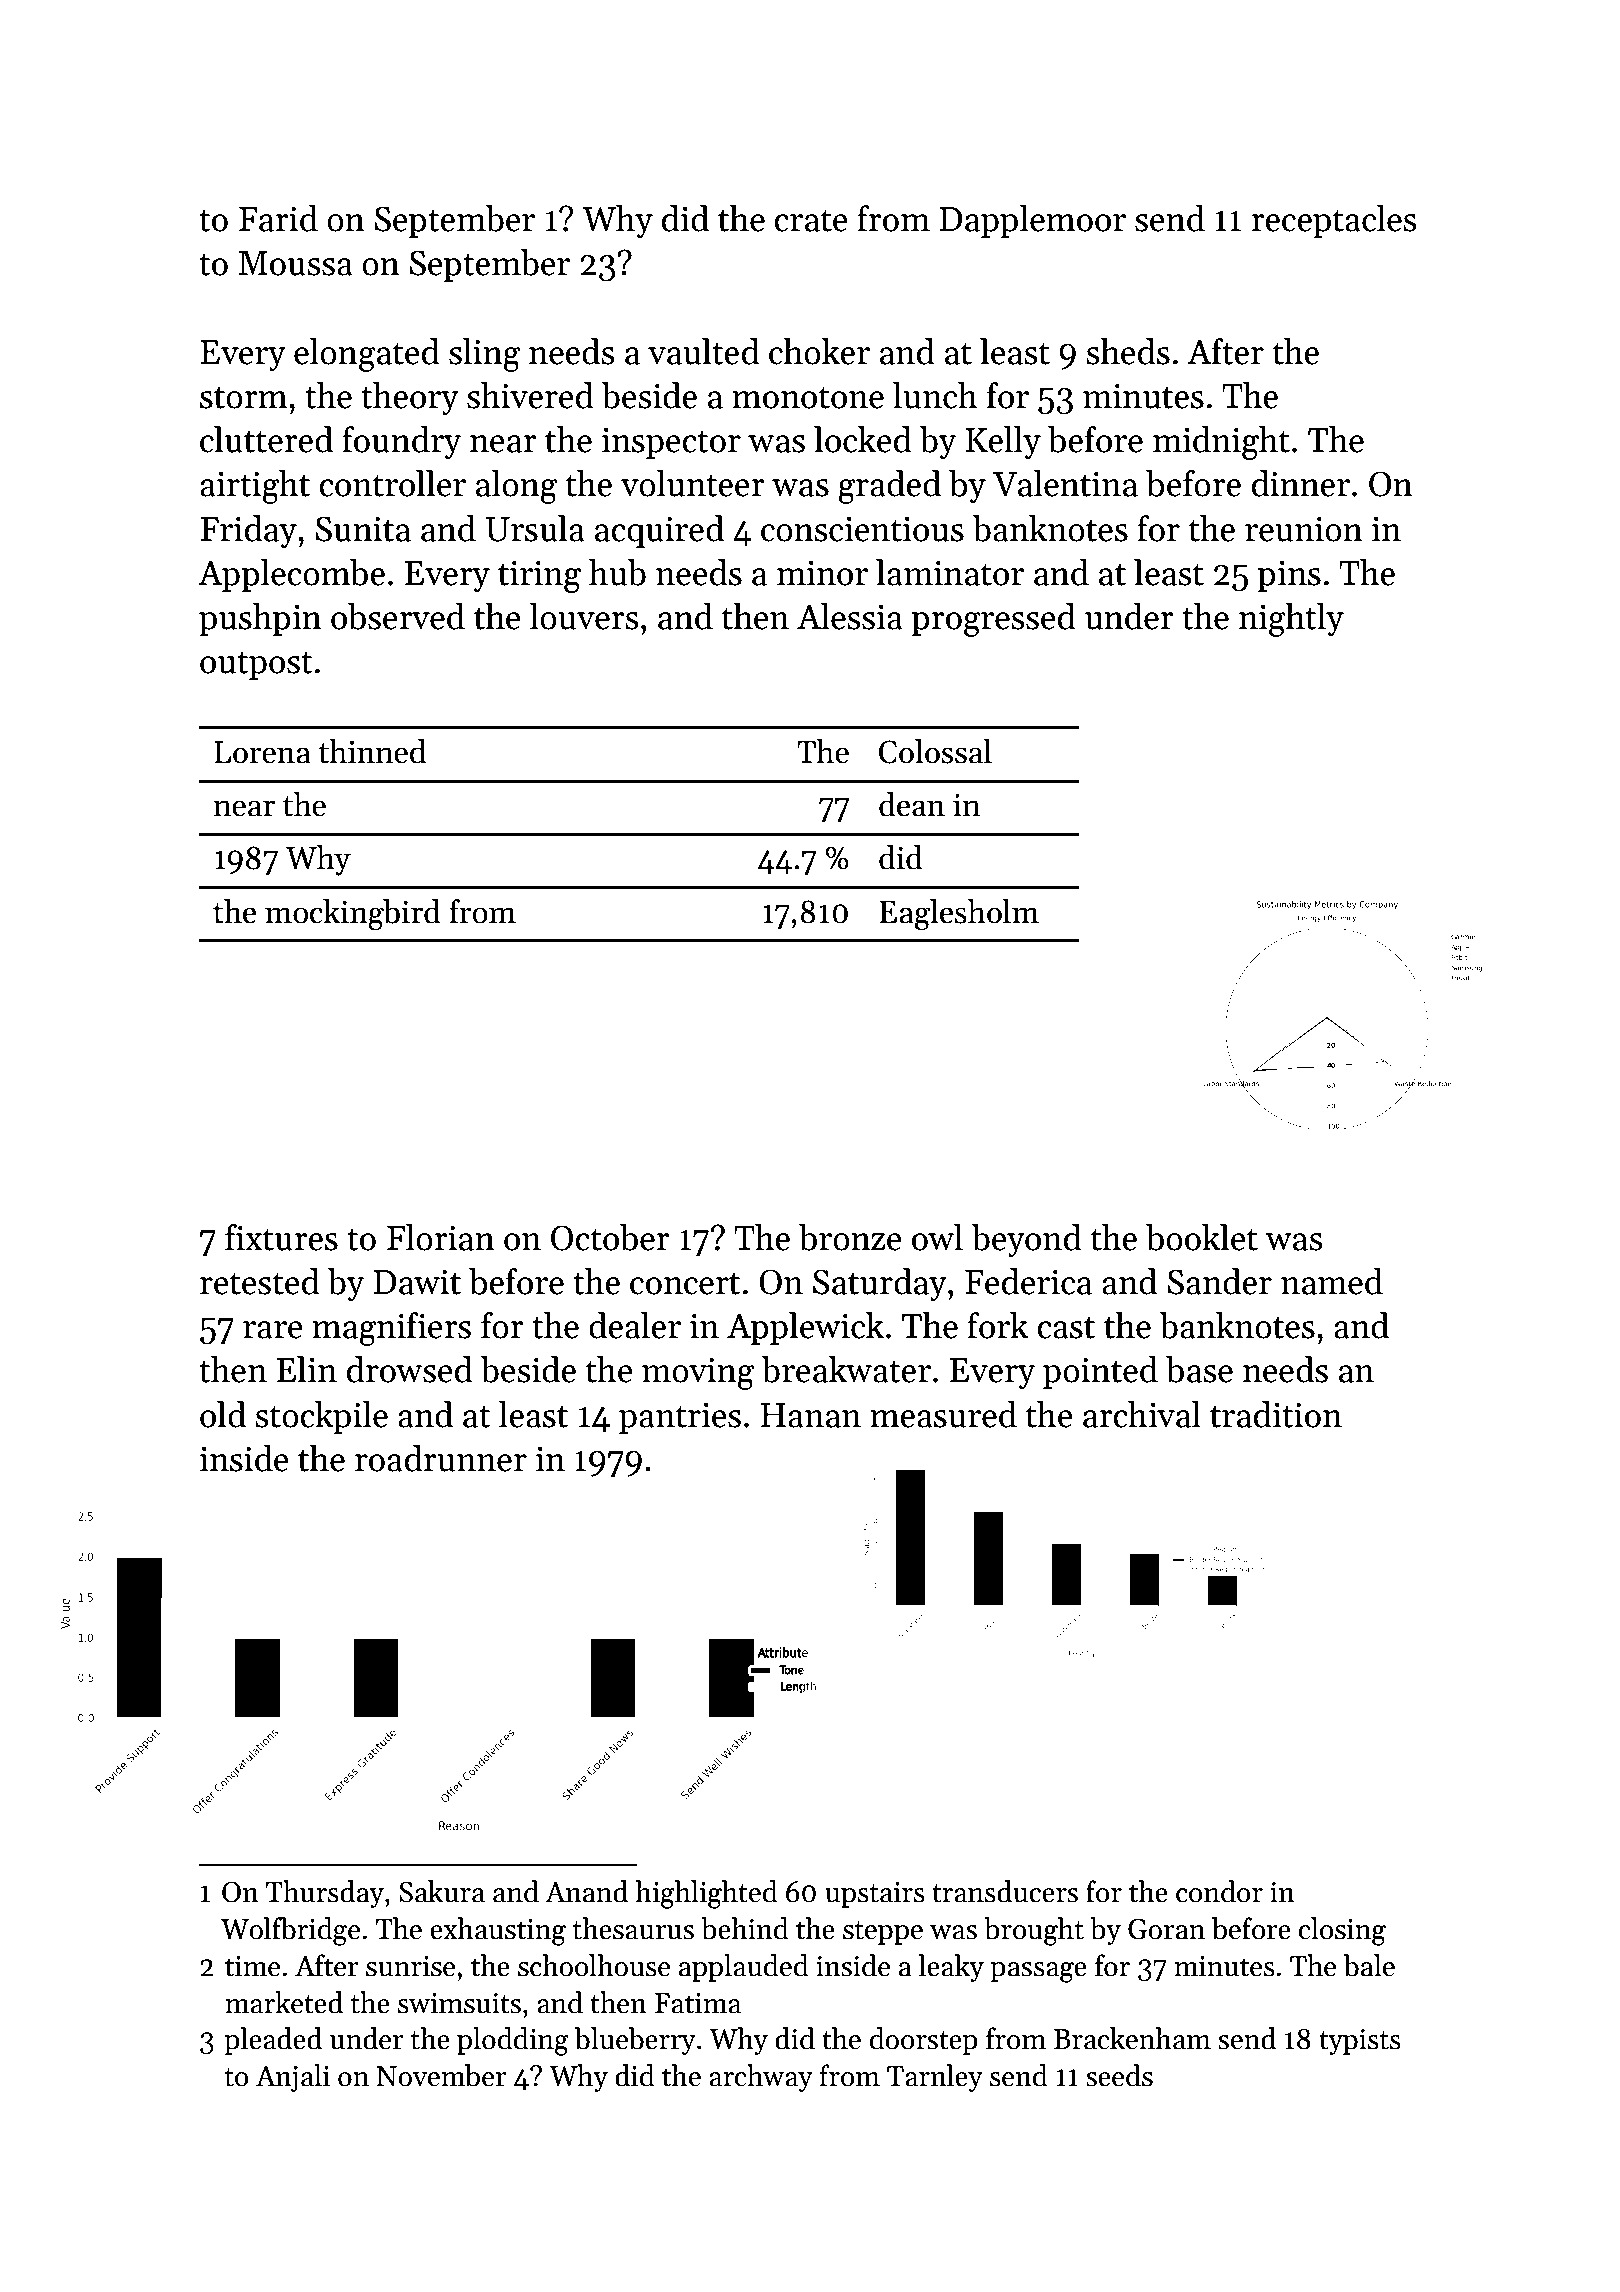  Describe the element at coordinates (484, 355) in the page. I see `sling` at that location.
